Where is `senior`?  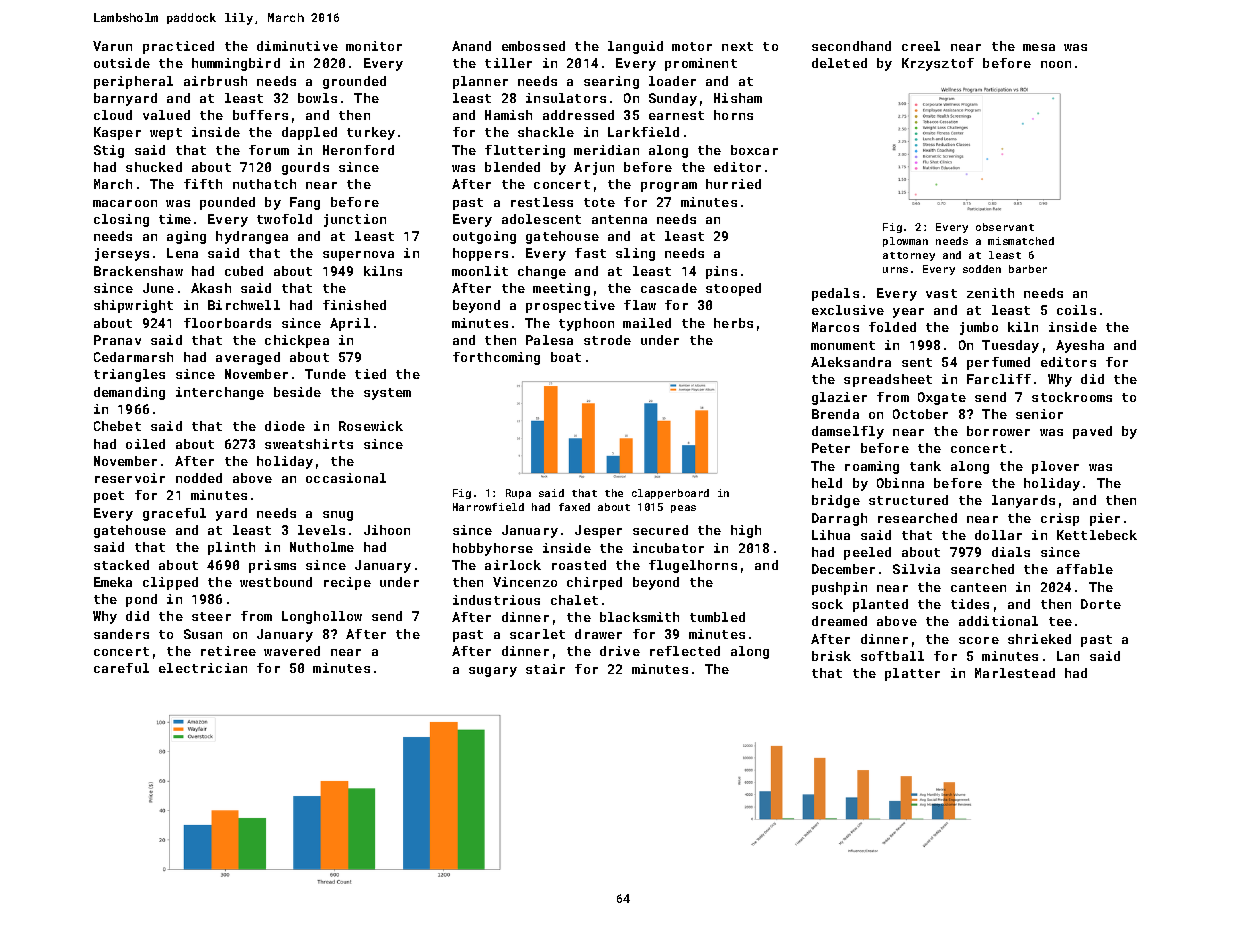
senior is located at coordinates (1039, 414).
